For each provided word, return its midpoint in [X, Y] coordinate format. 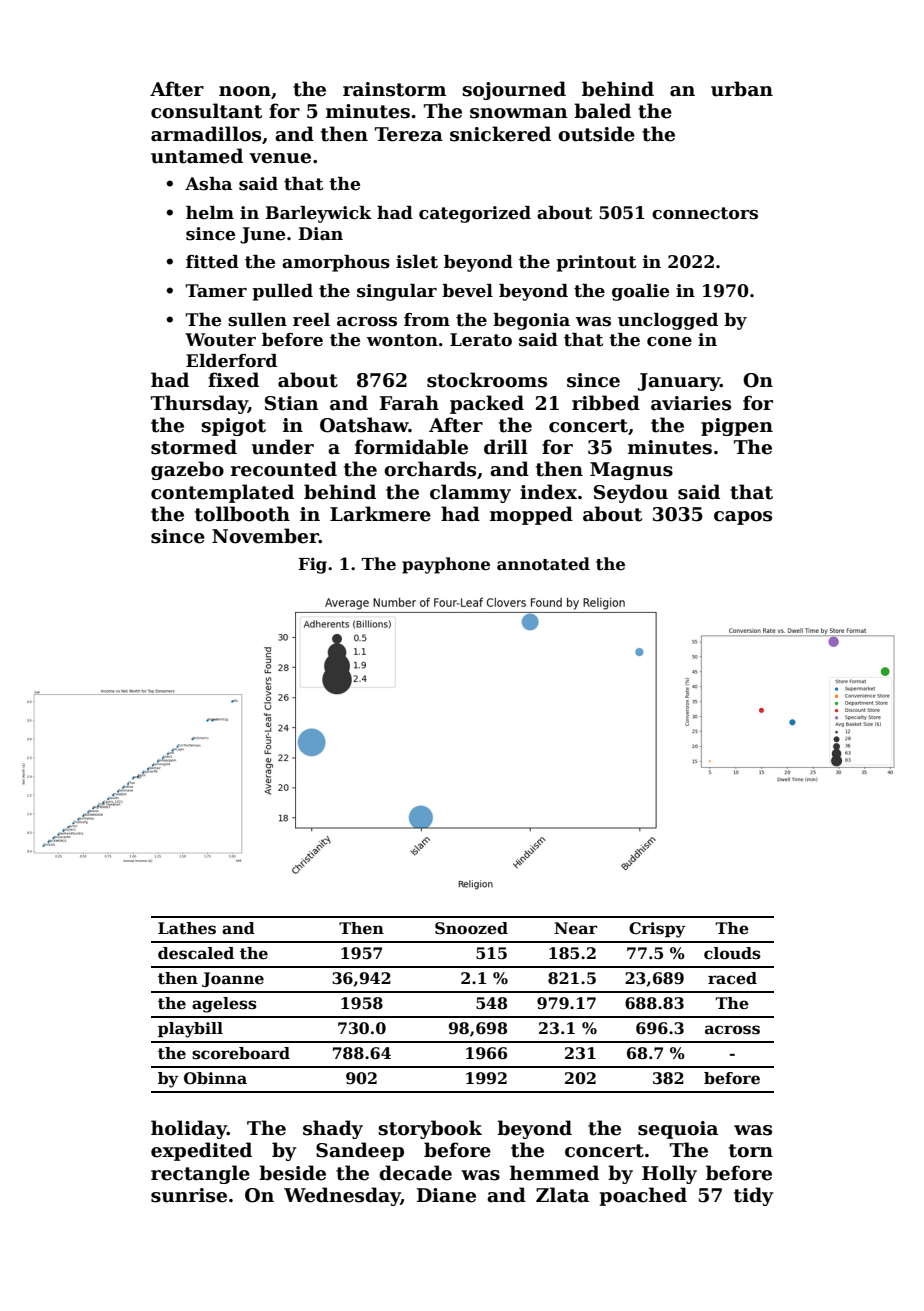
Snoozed [471, 928]
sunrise [189, 1195]
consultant [206, 111]
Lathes [187, 928]
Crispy [657, 930]
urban [742, 89]
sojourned [514, 90]
